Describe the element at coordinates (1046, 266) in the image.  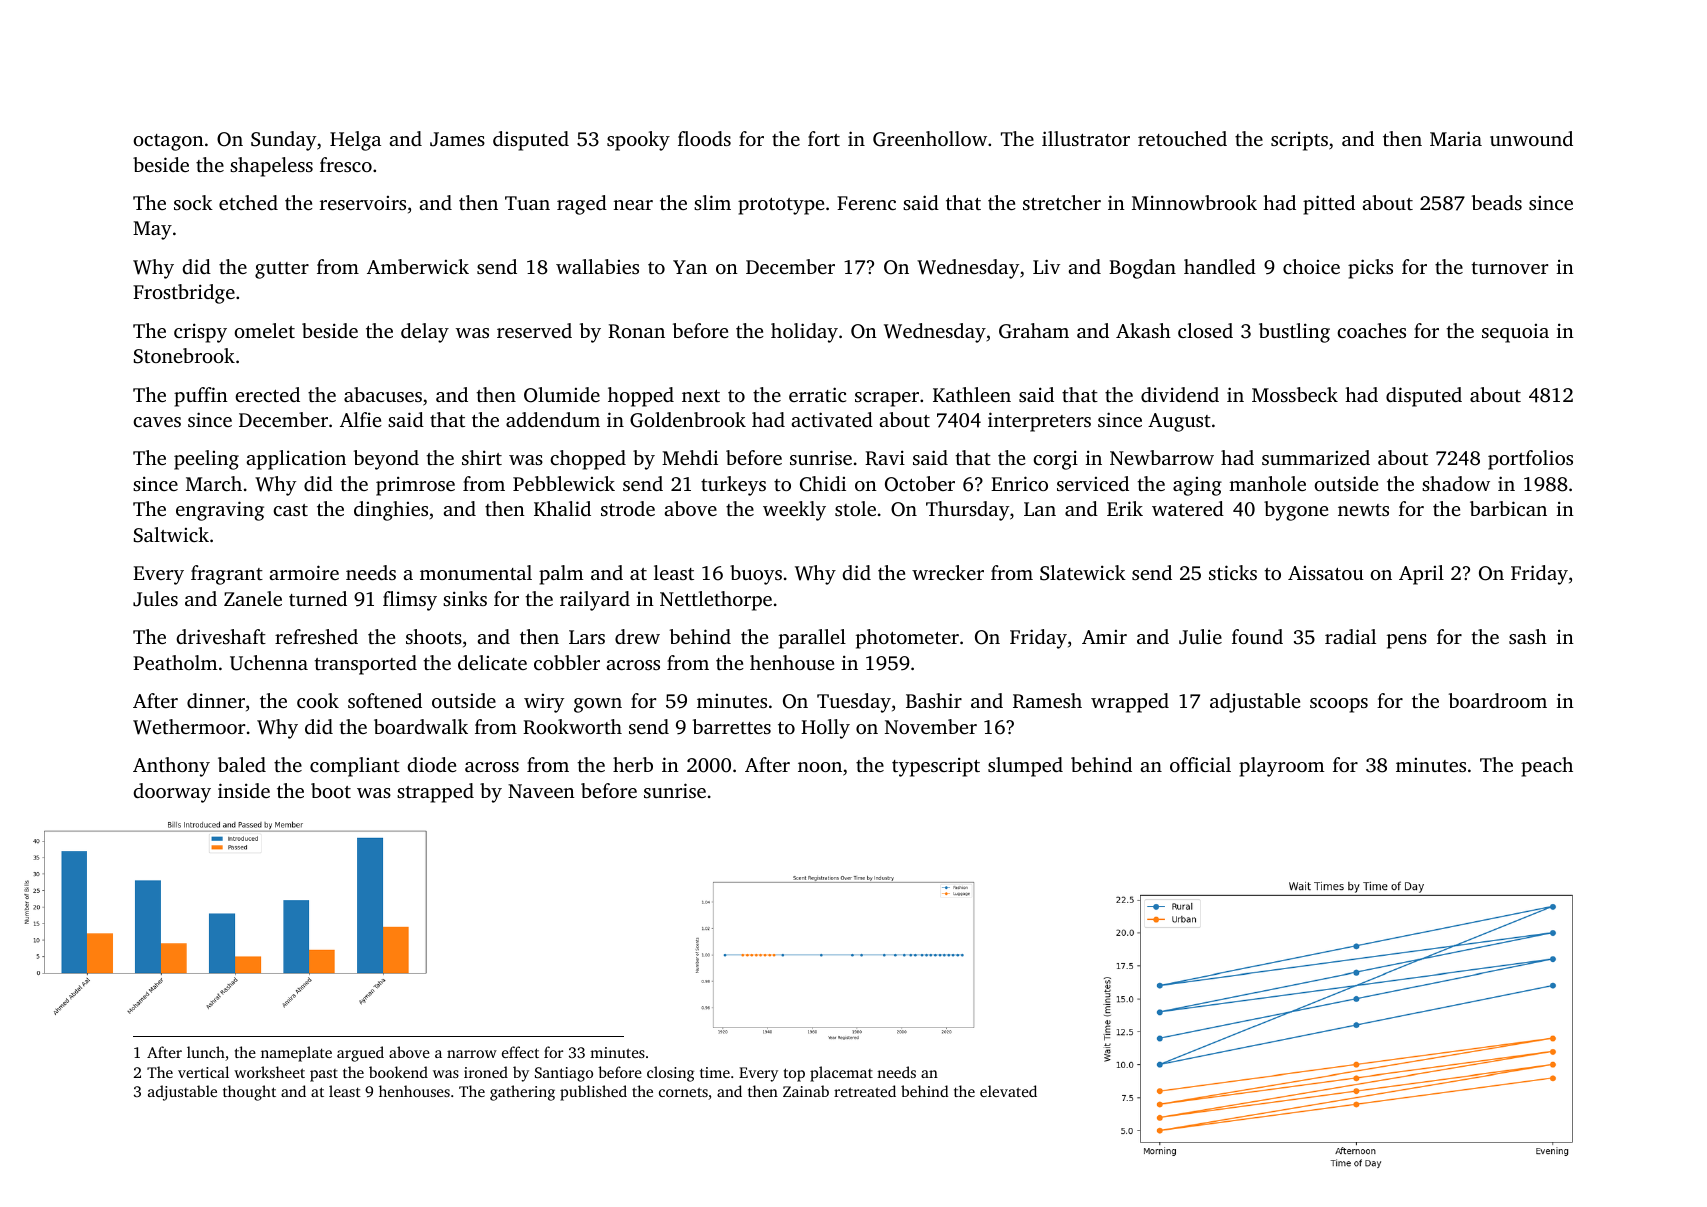
I see `Liv` at that location.
